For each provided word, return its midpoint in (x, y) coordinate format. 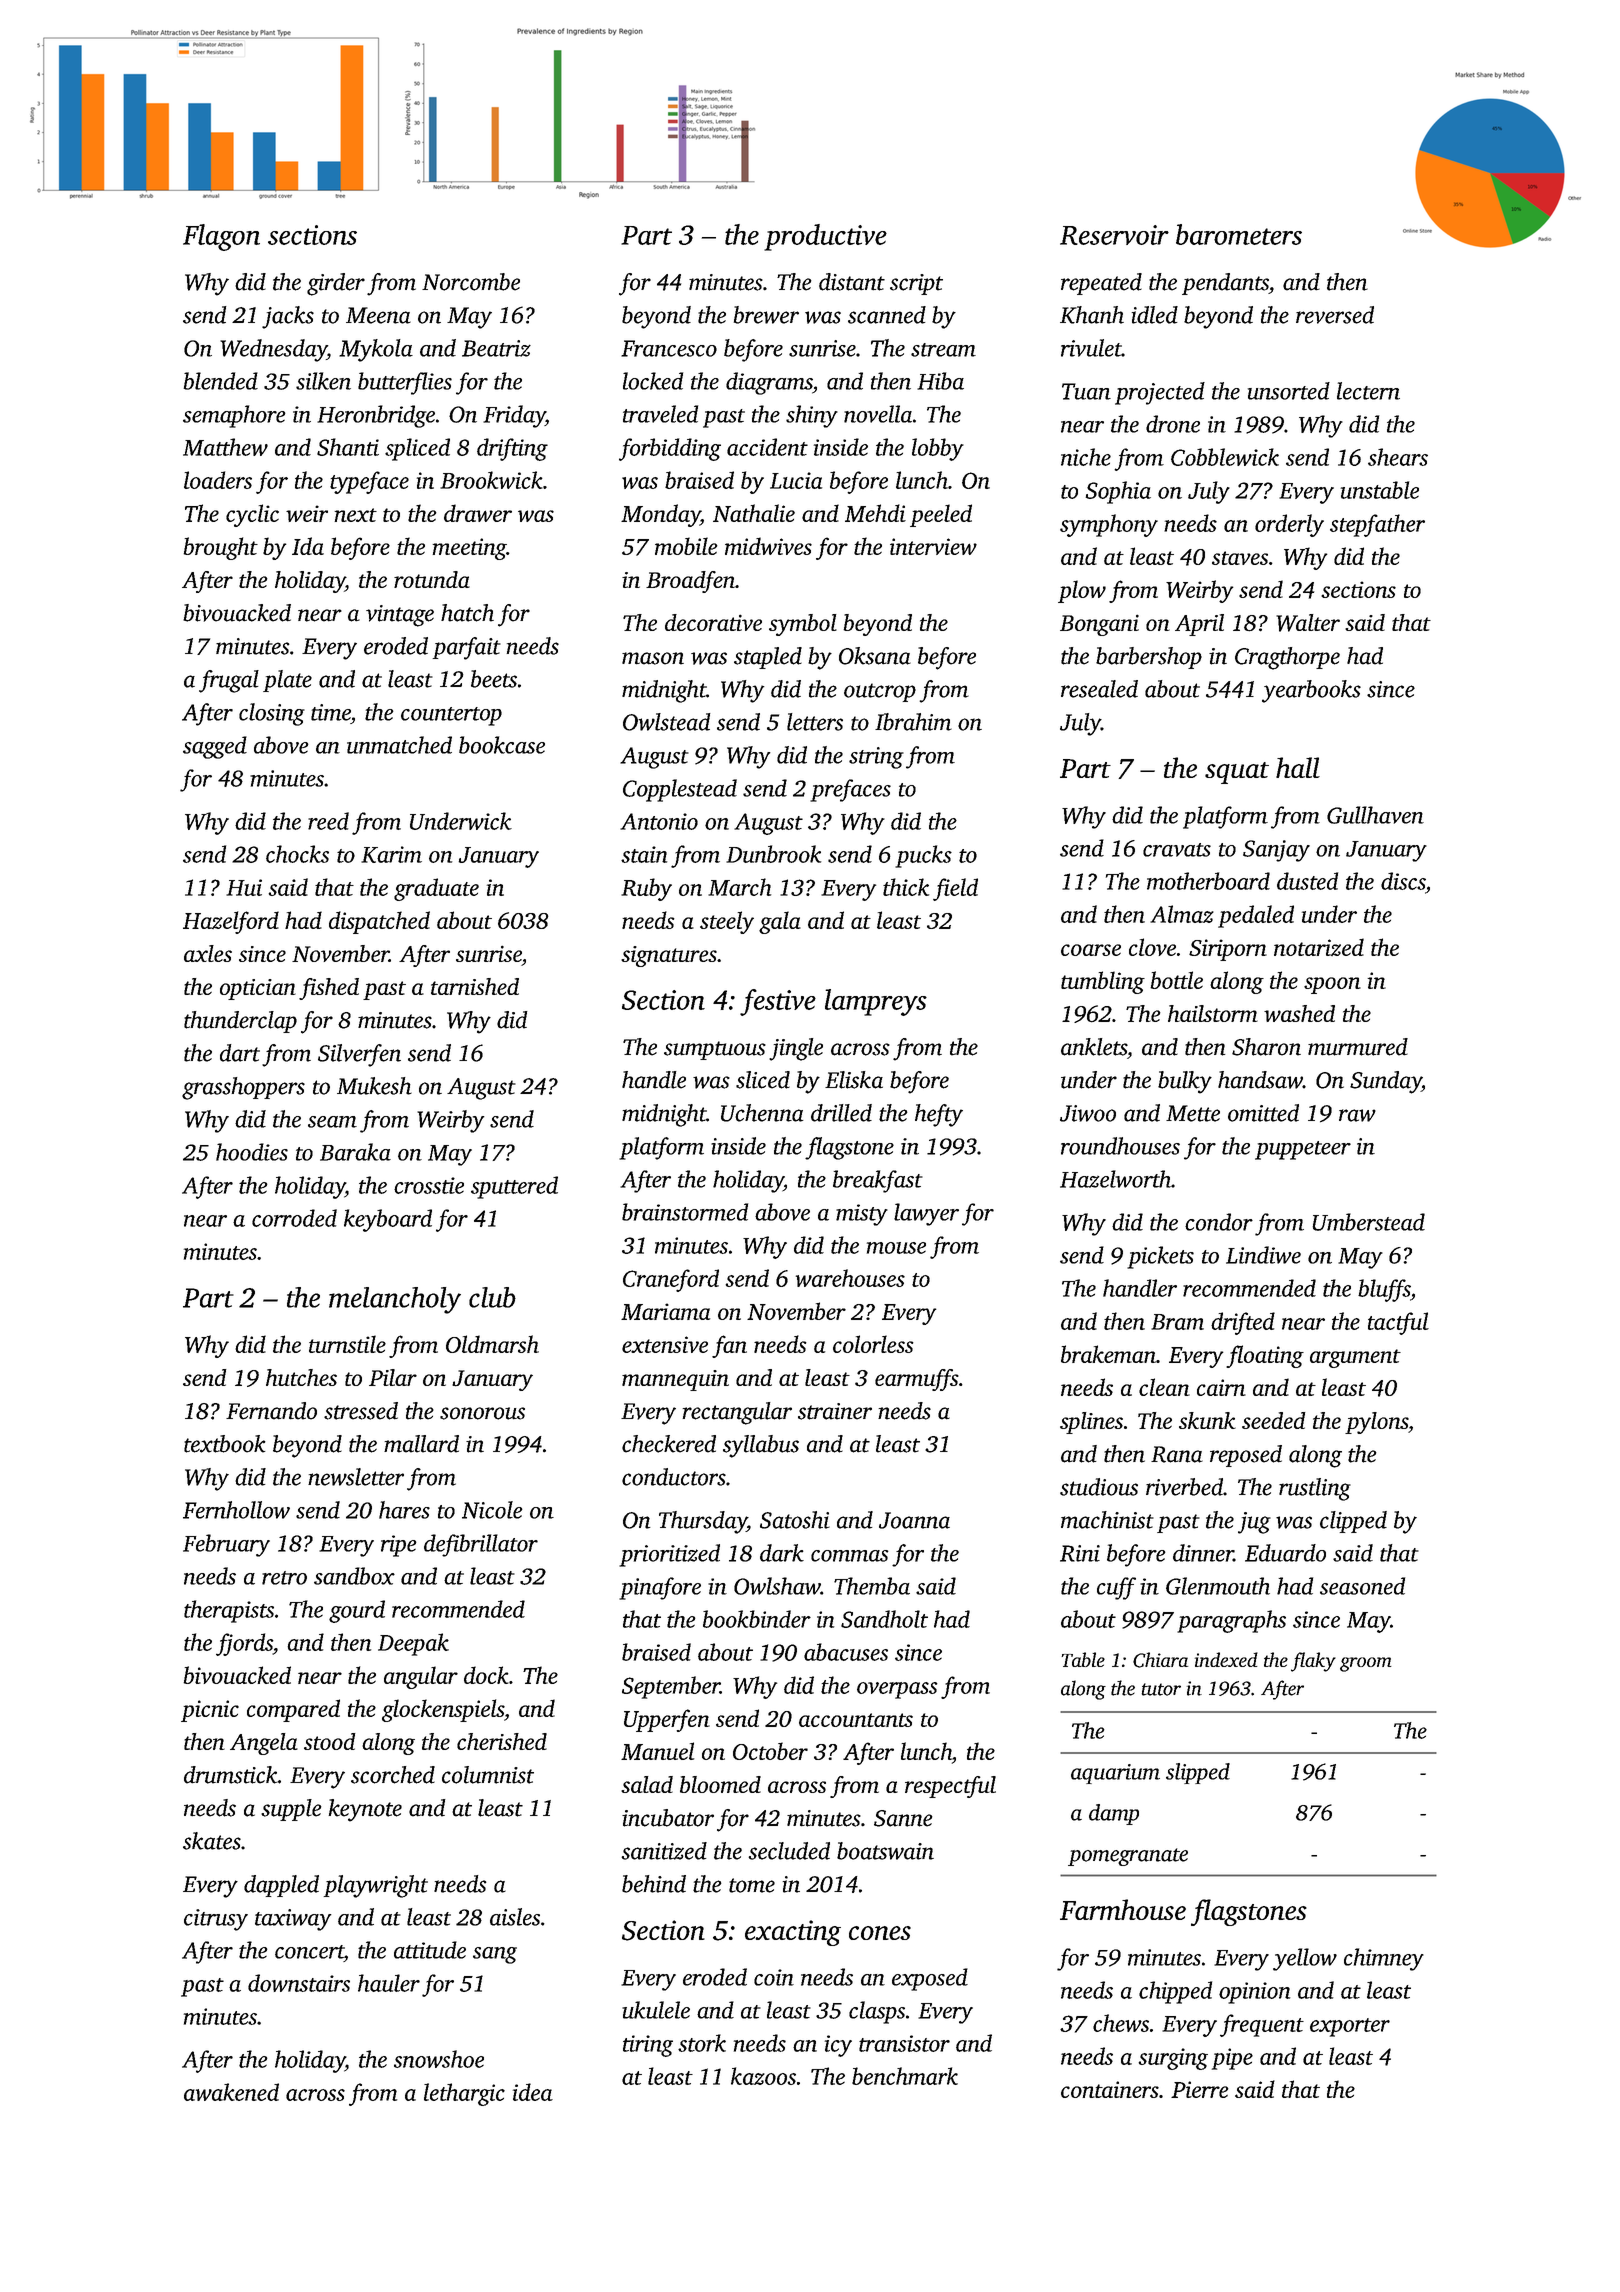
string (876, 758)
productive (825, 237)
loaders (218, 480)
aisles (515, 1917)
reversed (1335, 315)
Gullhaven (1375, 815)
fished (329, 989)
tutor (1161, 1689)
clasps (877, 2012)
